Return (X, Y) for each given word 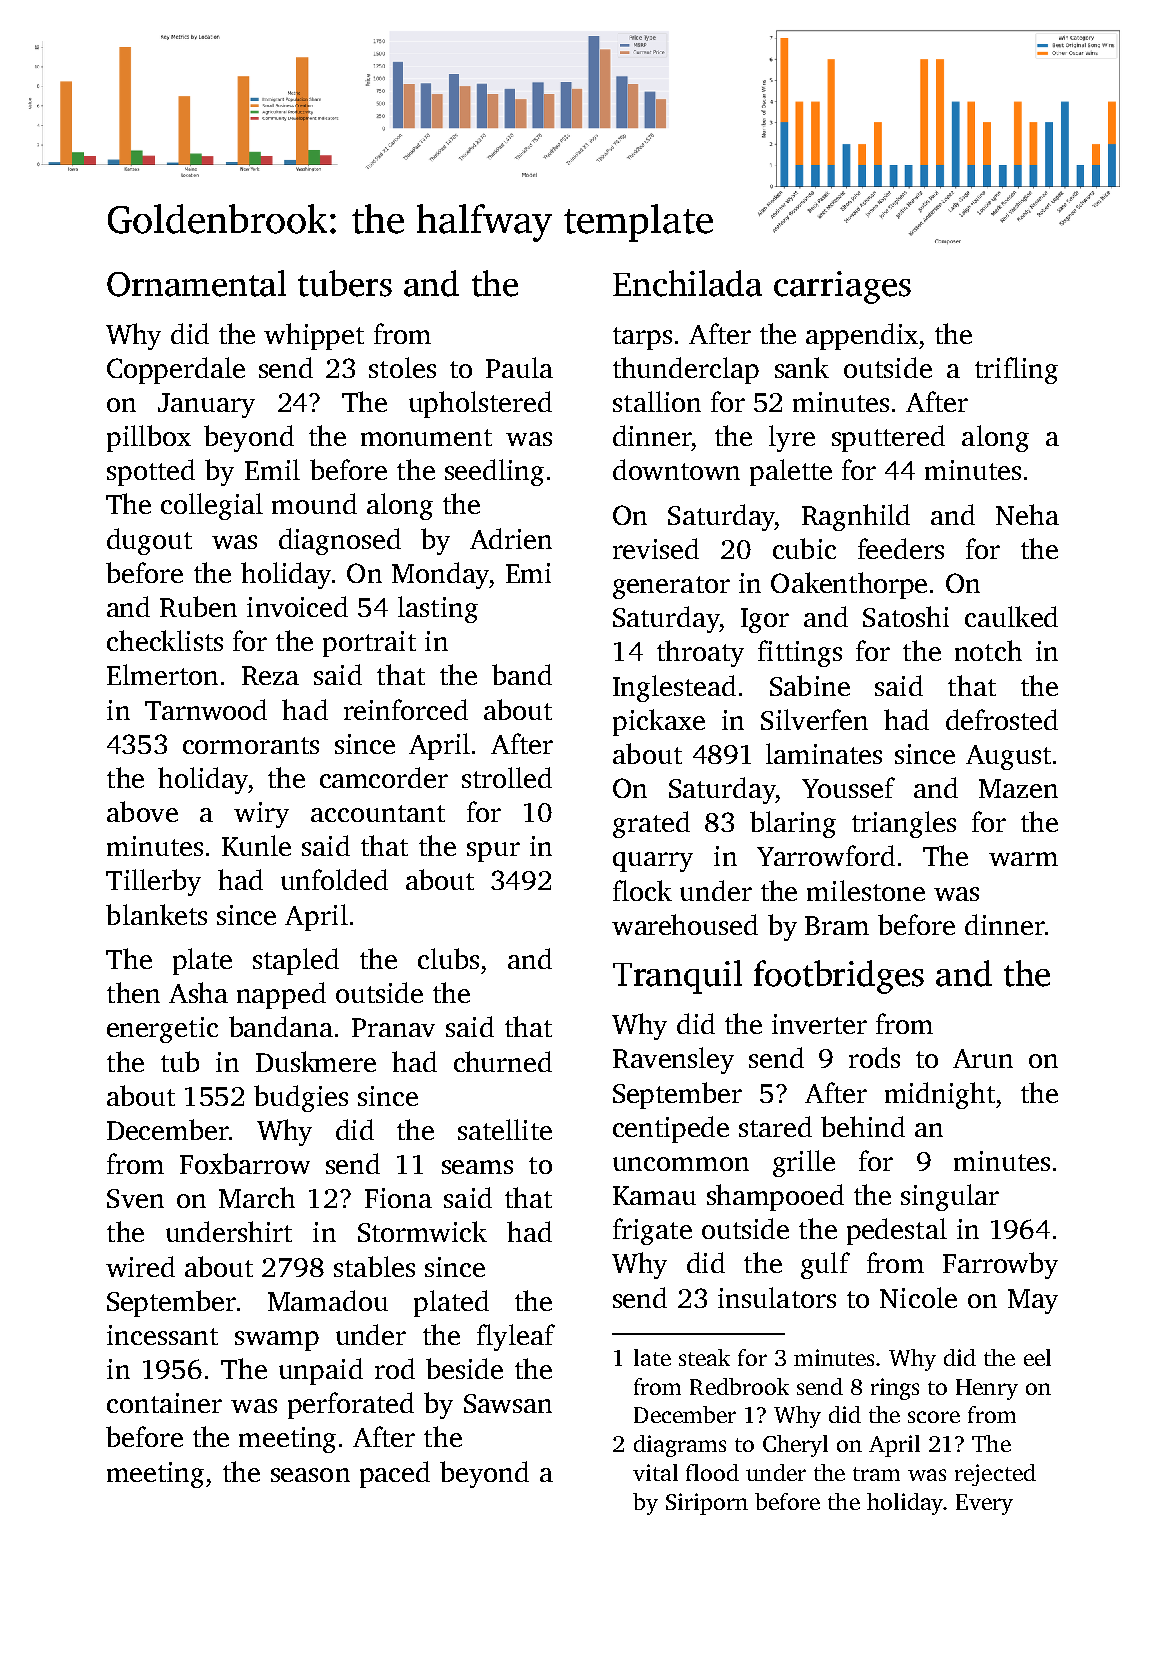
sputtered (888, 438)
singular (950, 1197)
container (164, 1403)
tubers (345, 283)
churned (503, 1061)
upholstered (480, 404)
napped (281, 995)
